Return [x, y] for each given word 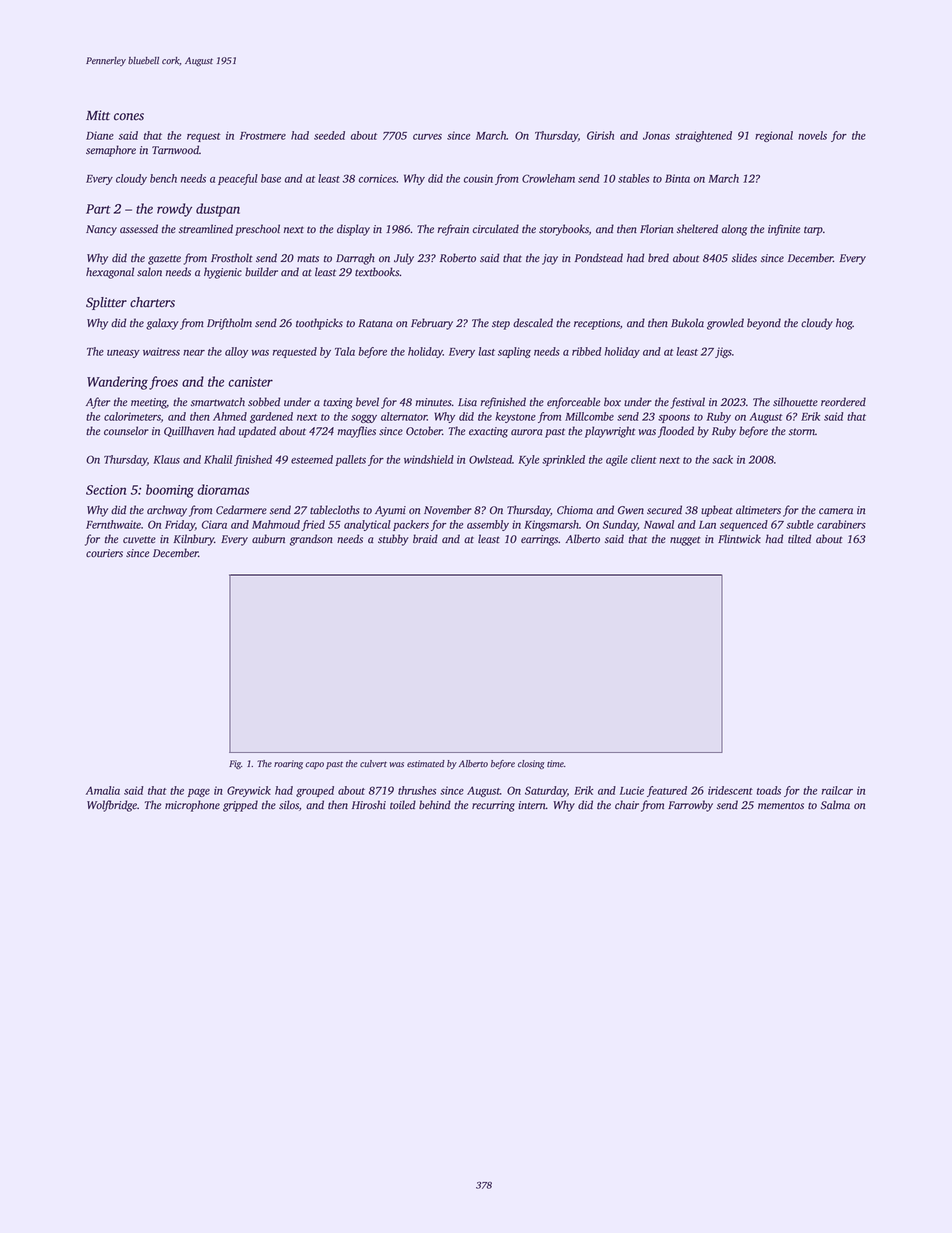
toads [769, 790]
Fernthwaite [113, 524]
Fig [235, 764]
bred [658, 258]
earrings [539, 540]
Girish [600, 135]
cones [129, 117]
